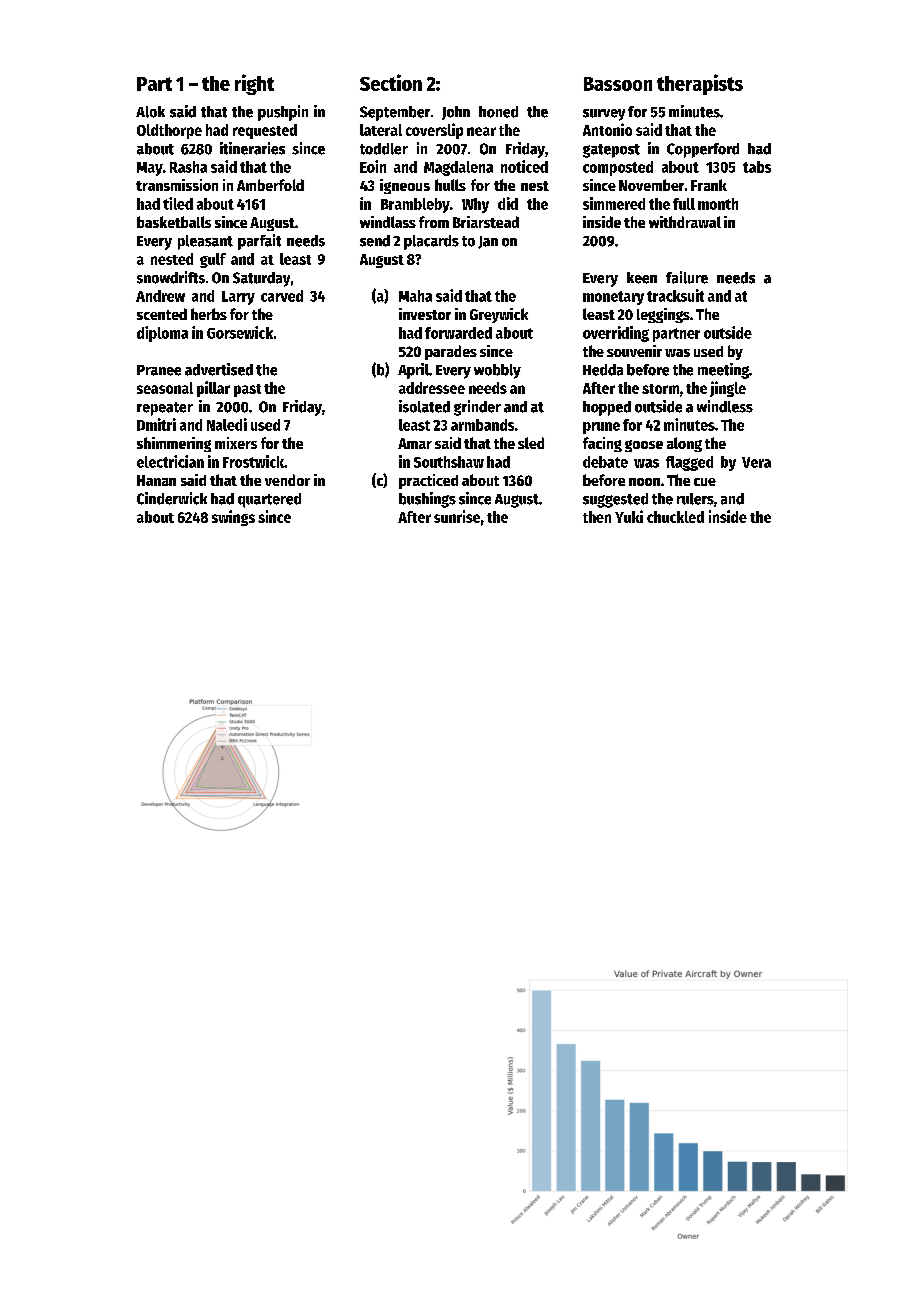  Describe the element at coordinates (236, 443) in the screenshot. I see `mixers` at that location.
